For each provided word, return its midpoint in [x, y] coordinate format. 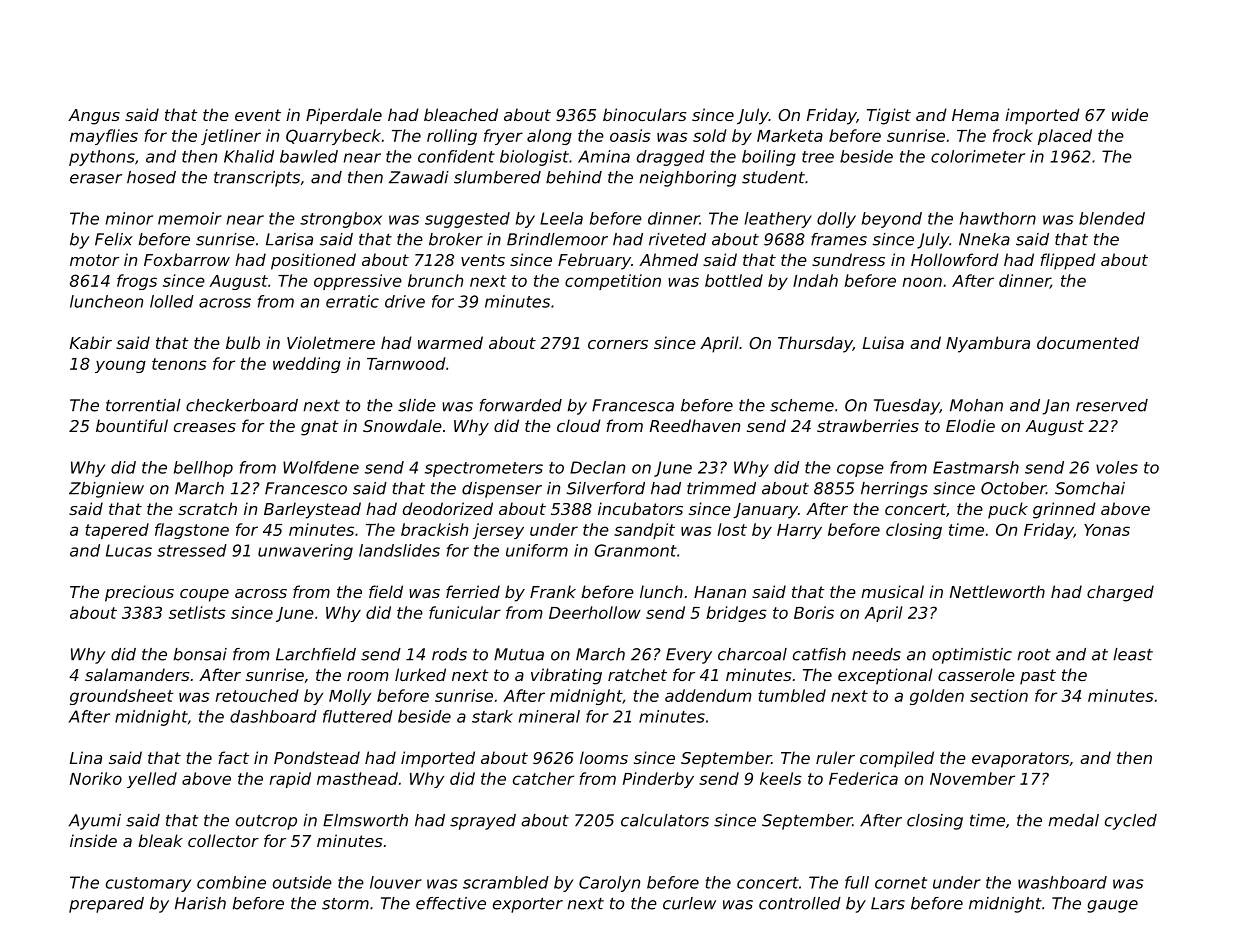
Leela [561, 218]
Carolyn [609, 884]
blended [1112, 218]
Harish [200, 903]
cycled [1131, 822]
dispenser [502, 490]
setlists [197, 612]
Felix [114, 239]
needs [876, 654]
